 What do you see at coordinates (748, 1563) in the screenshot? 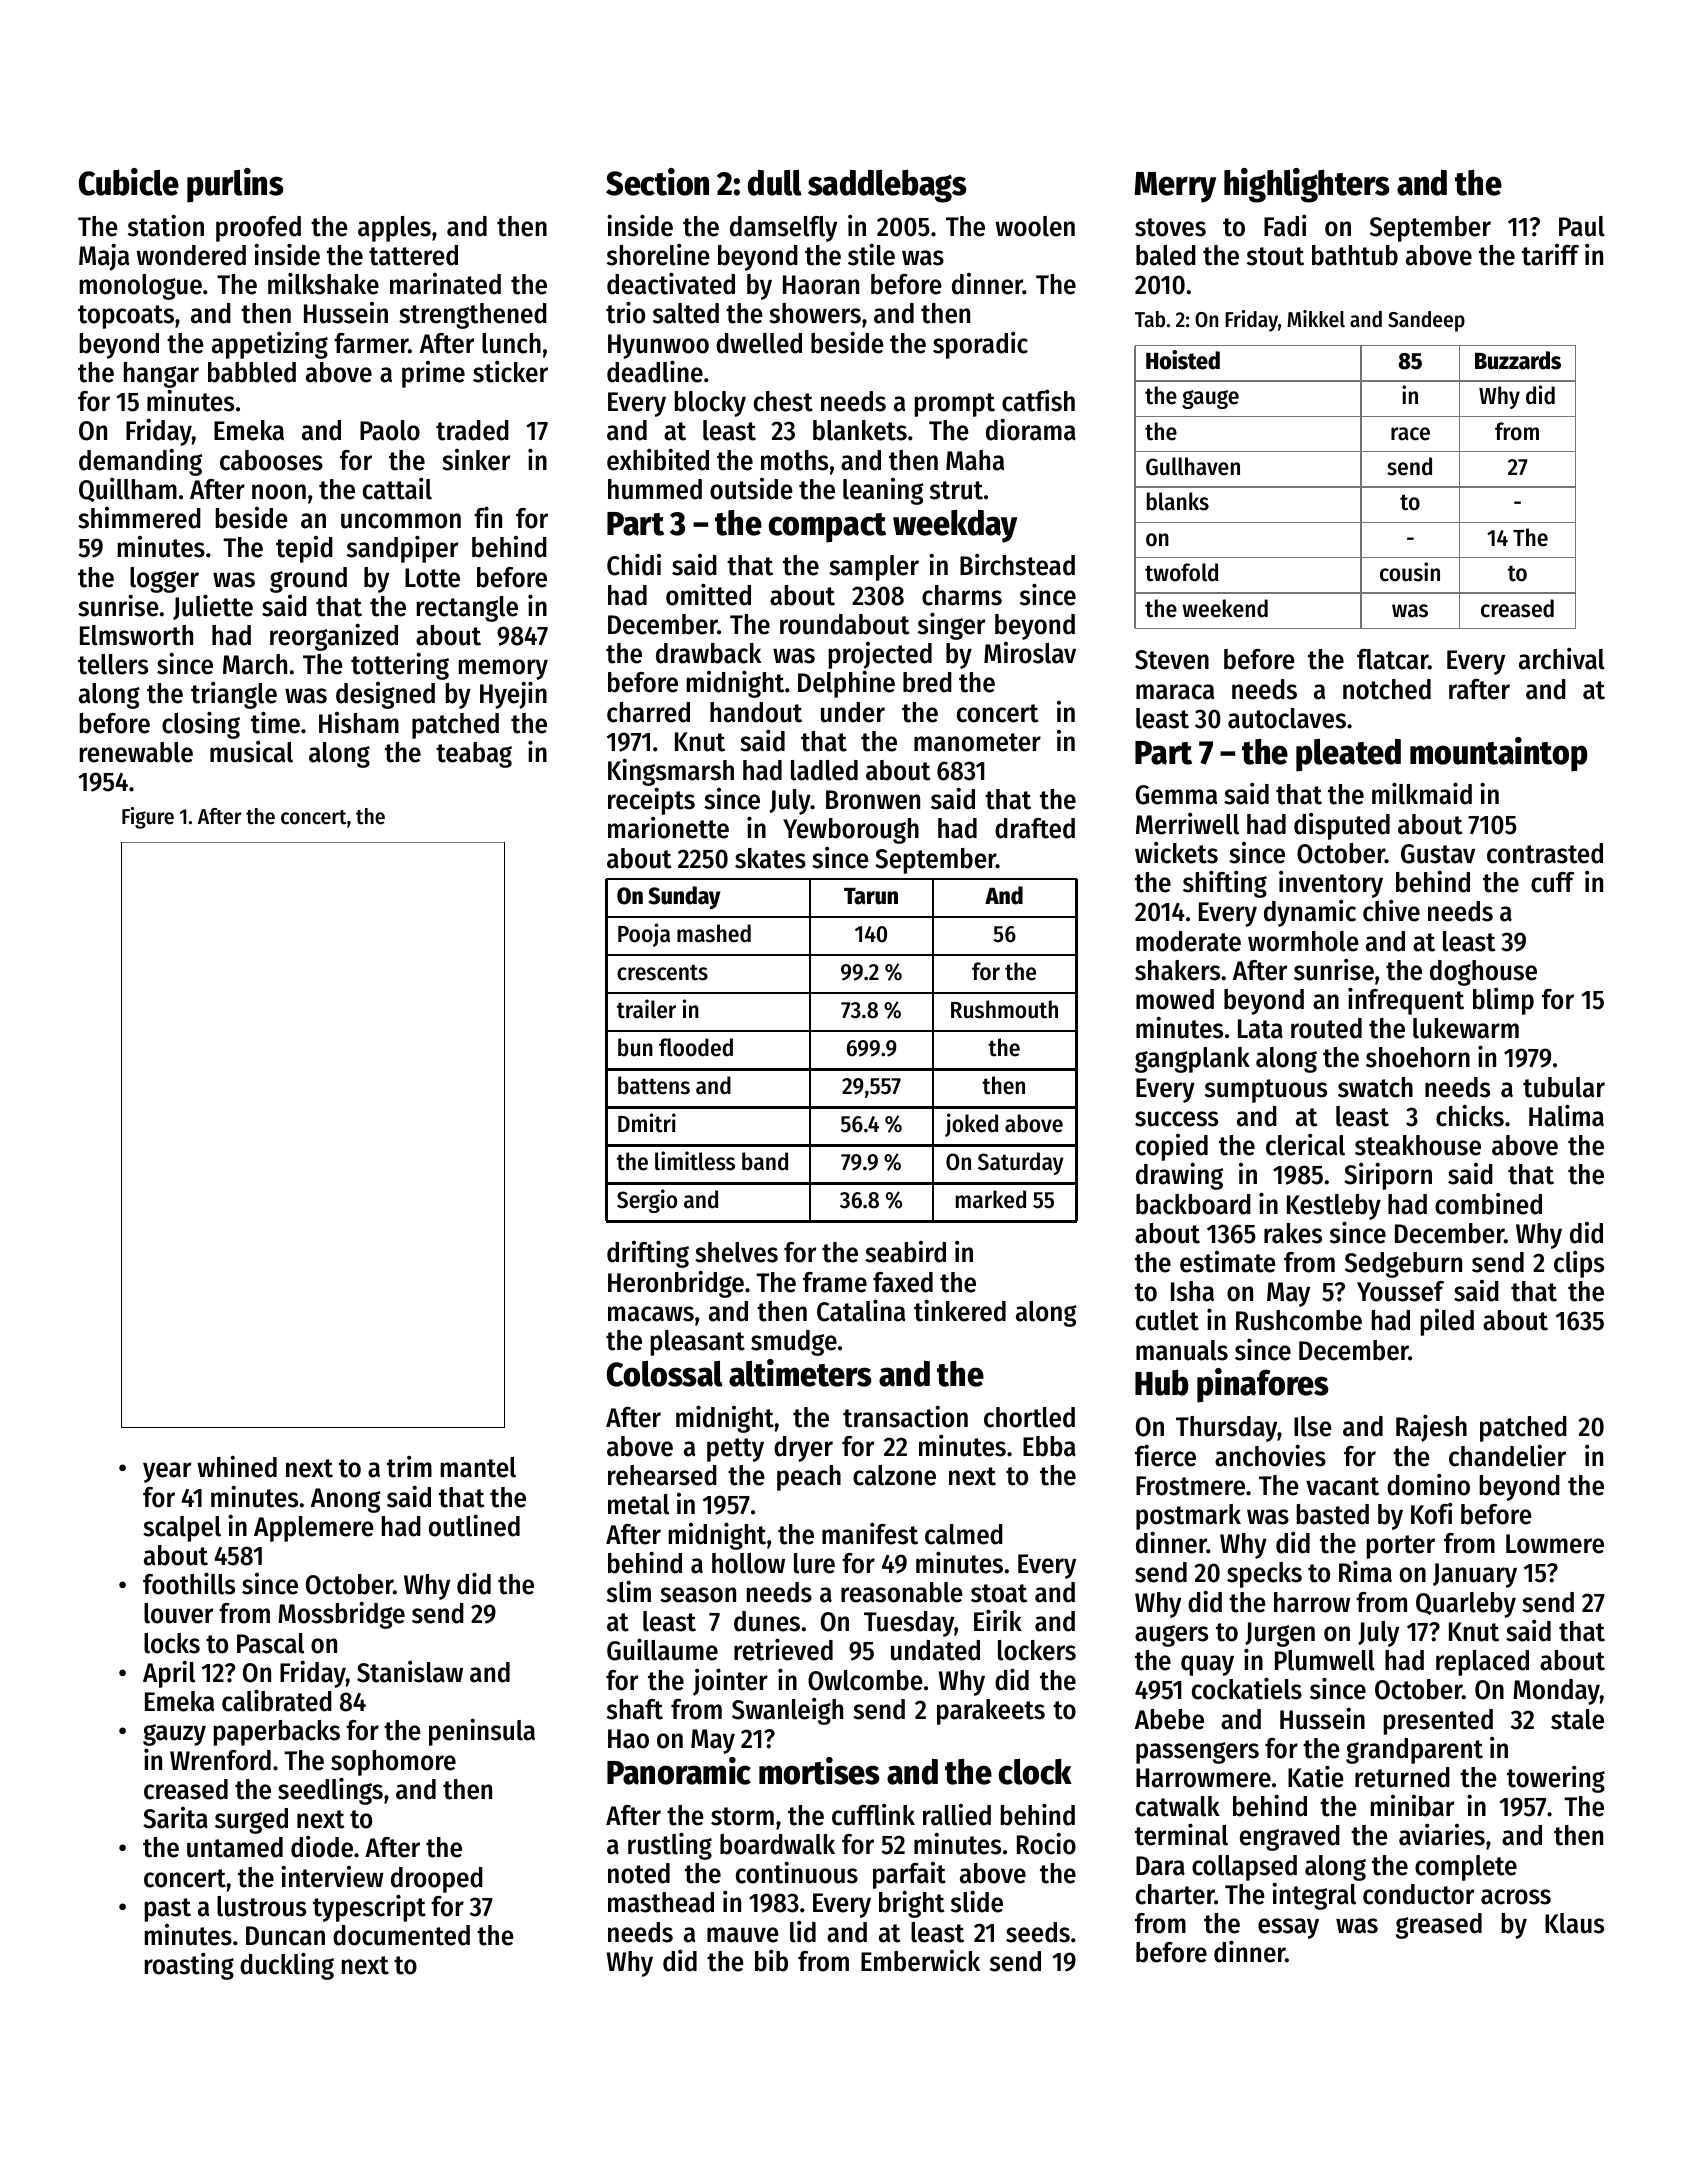
I see `hollow` at bounding box center [748, 1563].
